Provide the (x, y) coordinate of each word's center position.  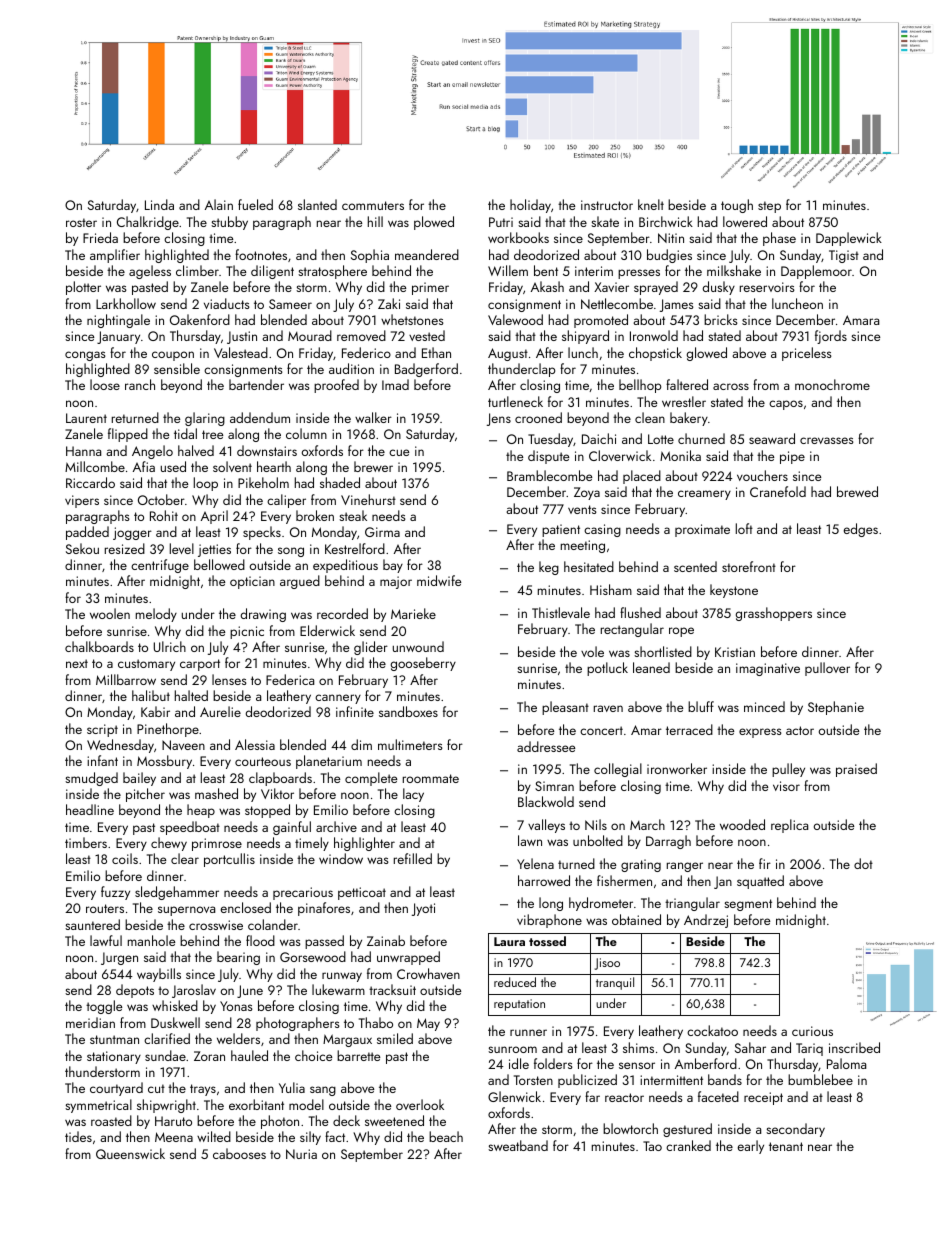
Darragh (668, 842)
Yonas (236, 1006)
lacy (413, 795)
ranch (140, 384)
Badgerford (426, 370)
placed (642, 477)
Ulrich (170, 646)
